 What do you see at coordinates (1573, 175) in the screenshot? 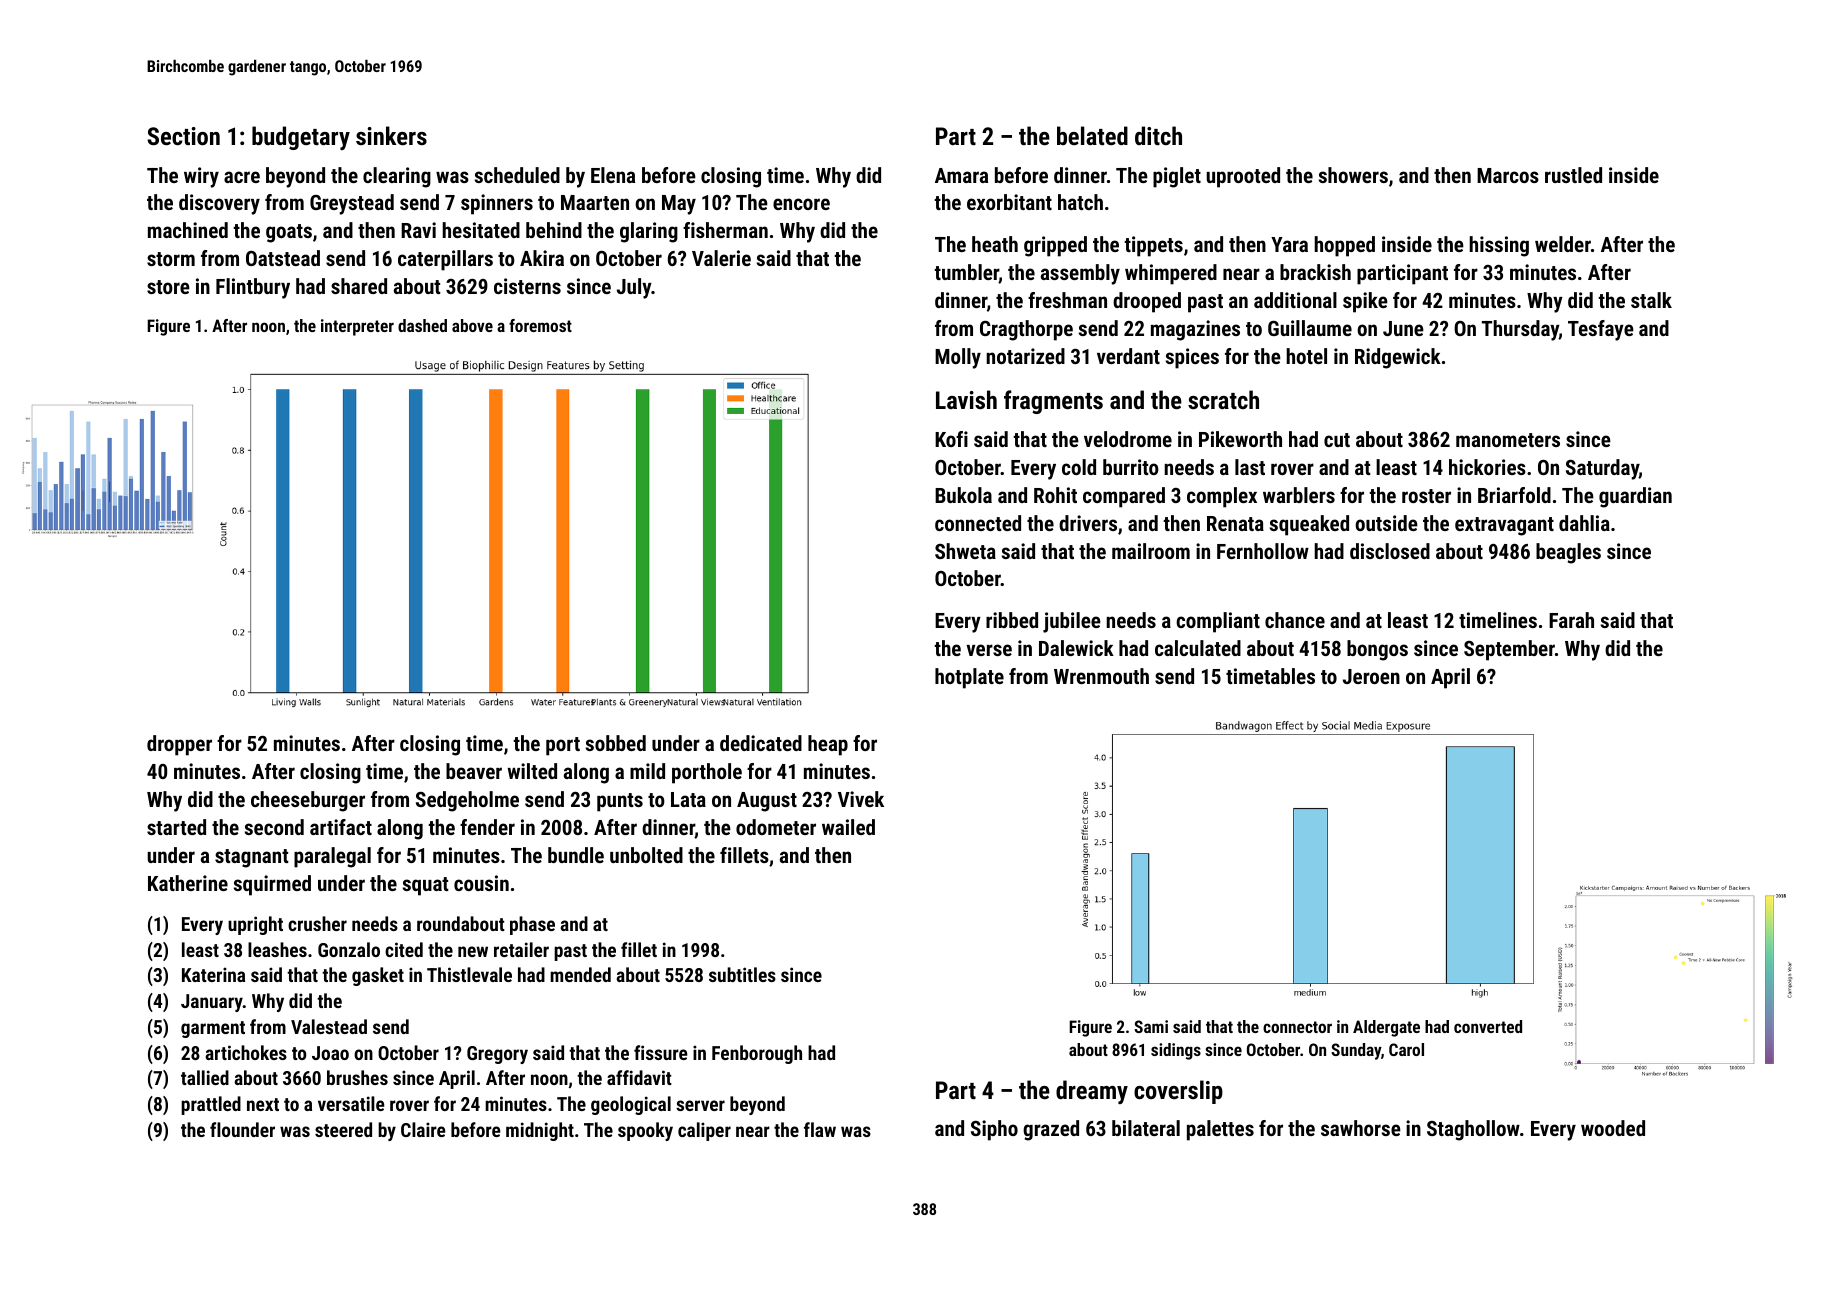
I see `rustled` at bounding box center [1573, 175].
